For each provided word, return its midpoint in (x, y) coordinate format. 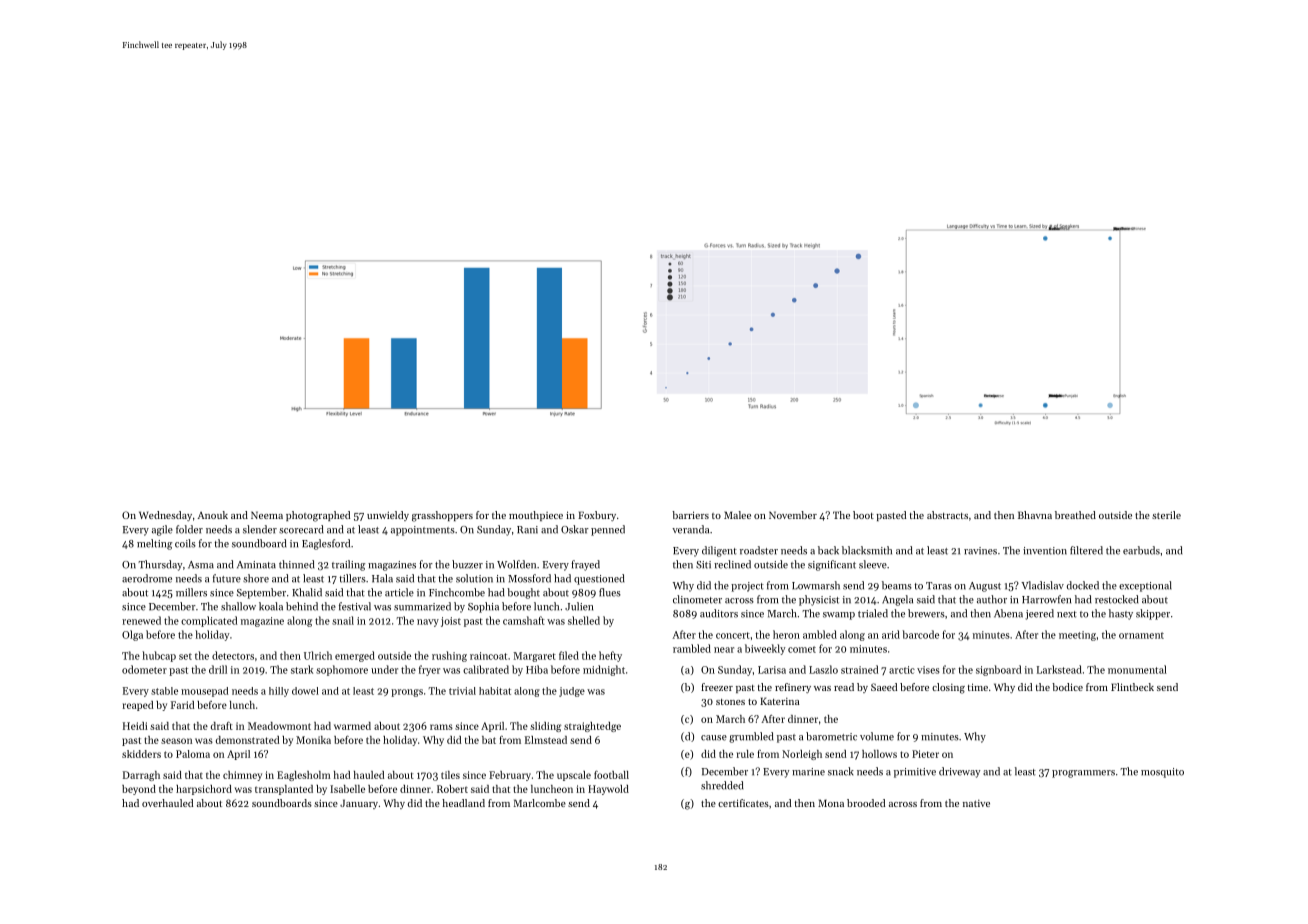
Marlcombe (540, 803)
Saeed (884, 687)
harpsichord (204, 790)
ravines (980, 551)
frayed (585, 565)
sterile (1166, 515)
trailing (348, 565)
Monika (313, 740)
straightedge (592, 727)
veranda (690, 529)
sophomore (342, 670)
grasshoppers (442, 516)
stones (730, 702)
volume (877, 736)
